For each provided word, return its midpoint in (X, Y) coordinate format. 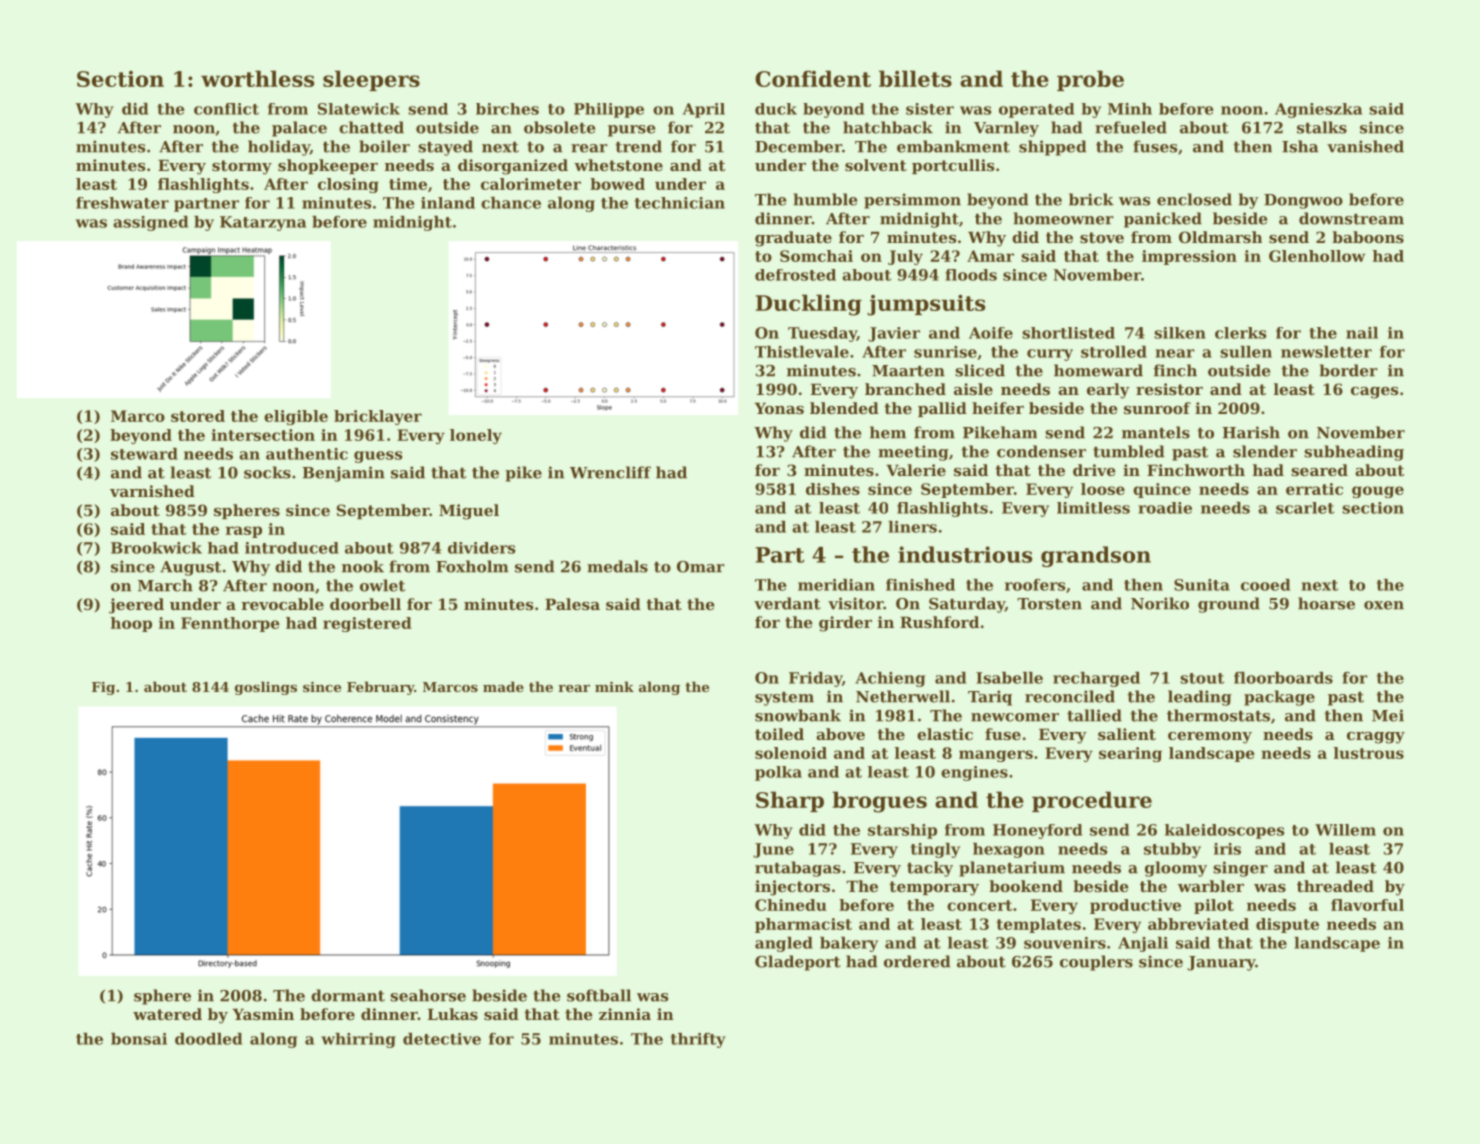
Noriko (1160, 603)
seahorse (428, 995)
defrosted (795, 275)
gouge (1378, 492)
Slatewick (359, 109)
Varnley (1006, 129)
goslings (266, 688)
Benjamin (343, 474)
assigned (150, 223)
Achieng (890, 679)
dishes (833, 489)
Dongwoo (1303, 201)
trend (638, 146)
